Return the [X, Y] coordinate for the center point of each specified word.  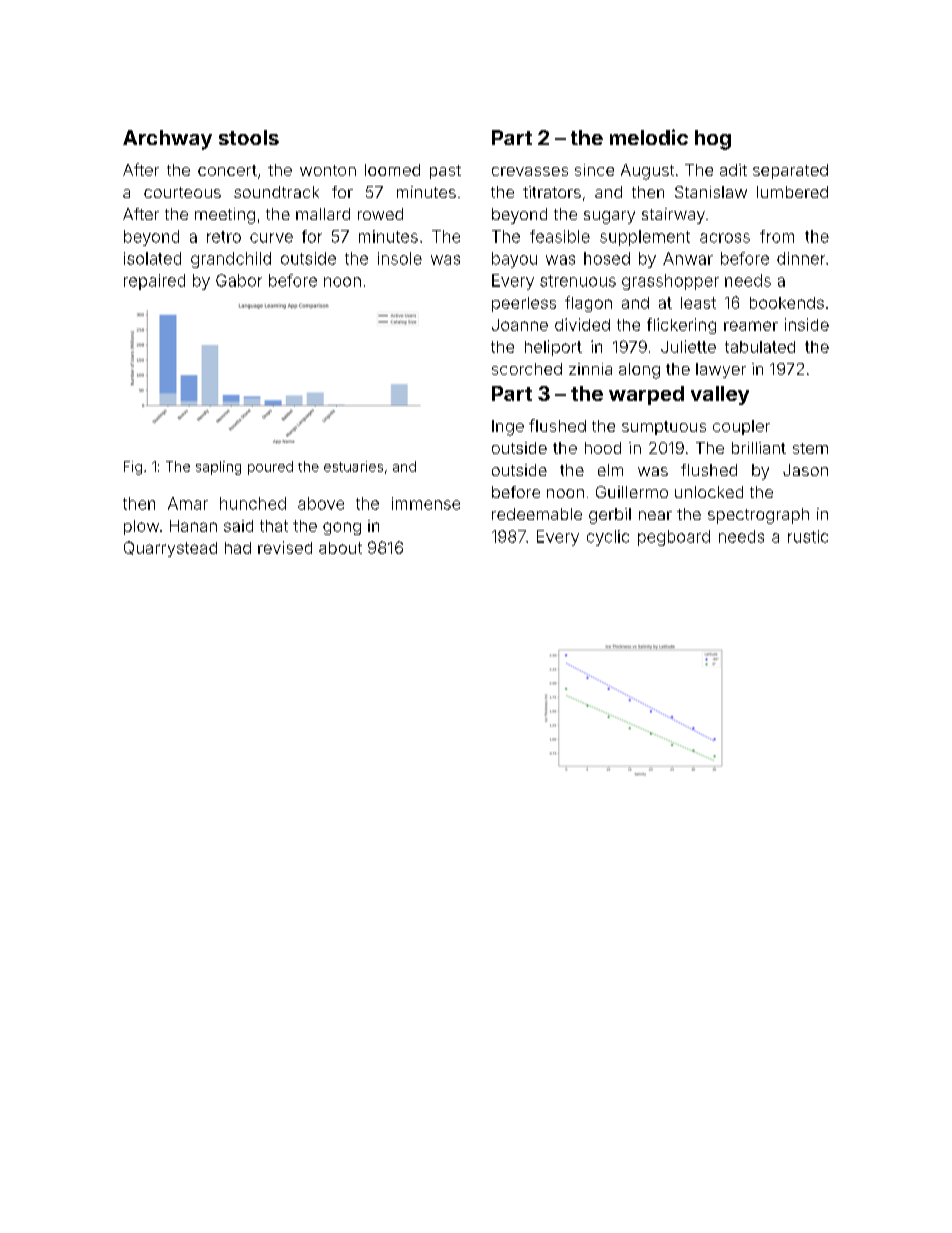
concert [227, 170]
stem [810, 448]
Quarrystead [170, 549]
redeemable [537, 514]
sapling [218, 468]
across [725, 238]
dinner [801, 258]
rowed [380, 214]
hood [603, 448]
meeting [225, 216]
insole [400, 258]
